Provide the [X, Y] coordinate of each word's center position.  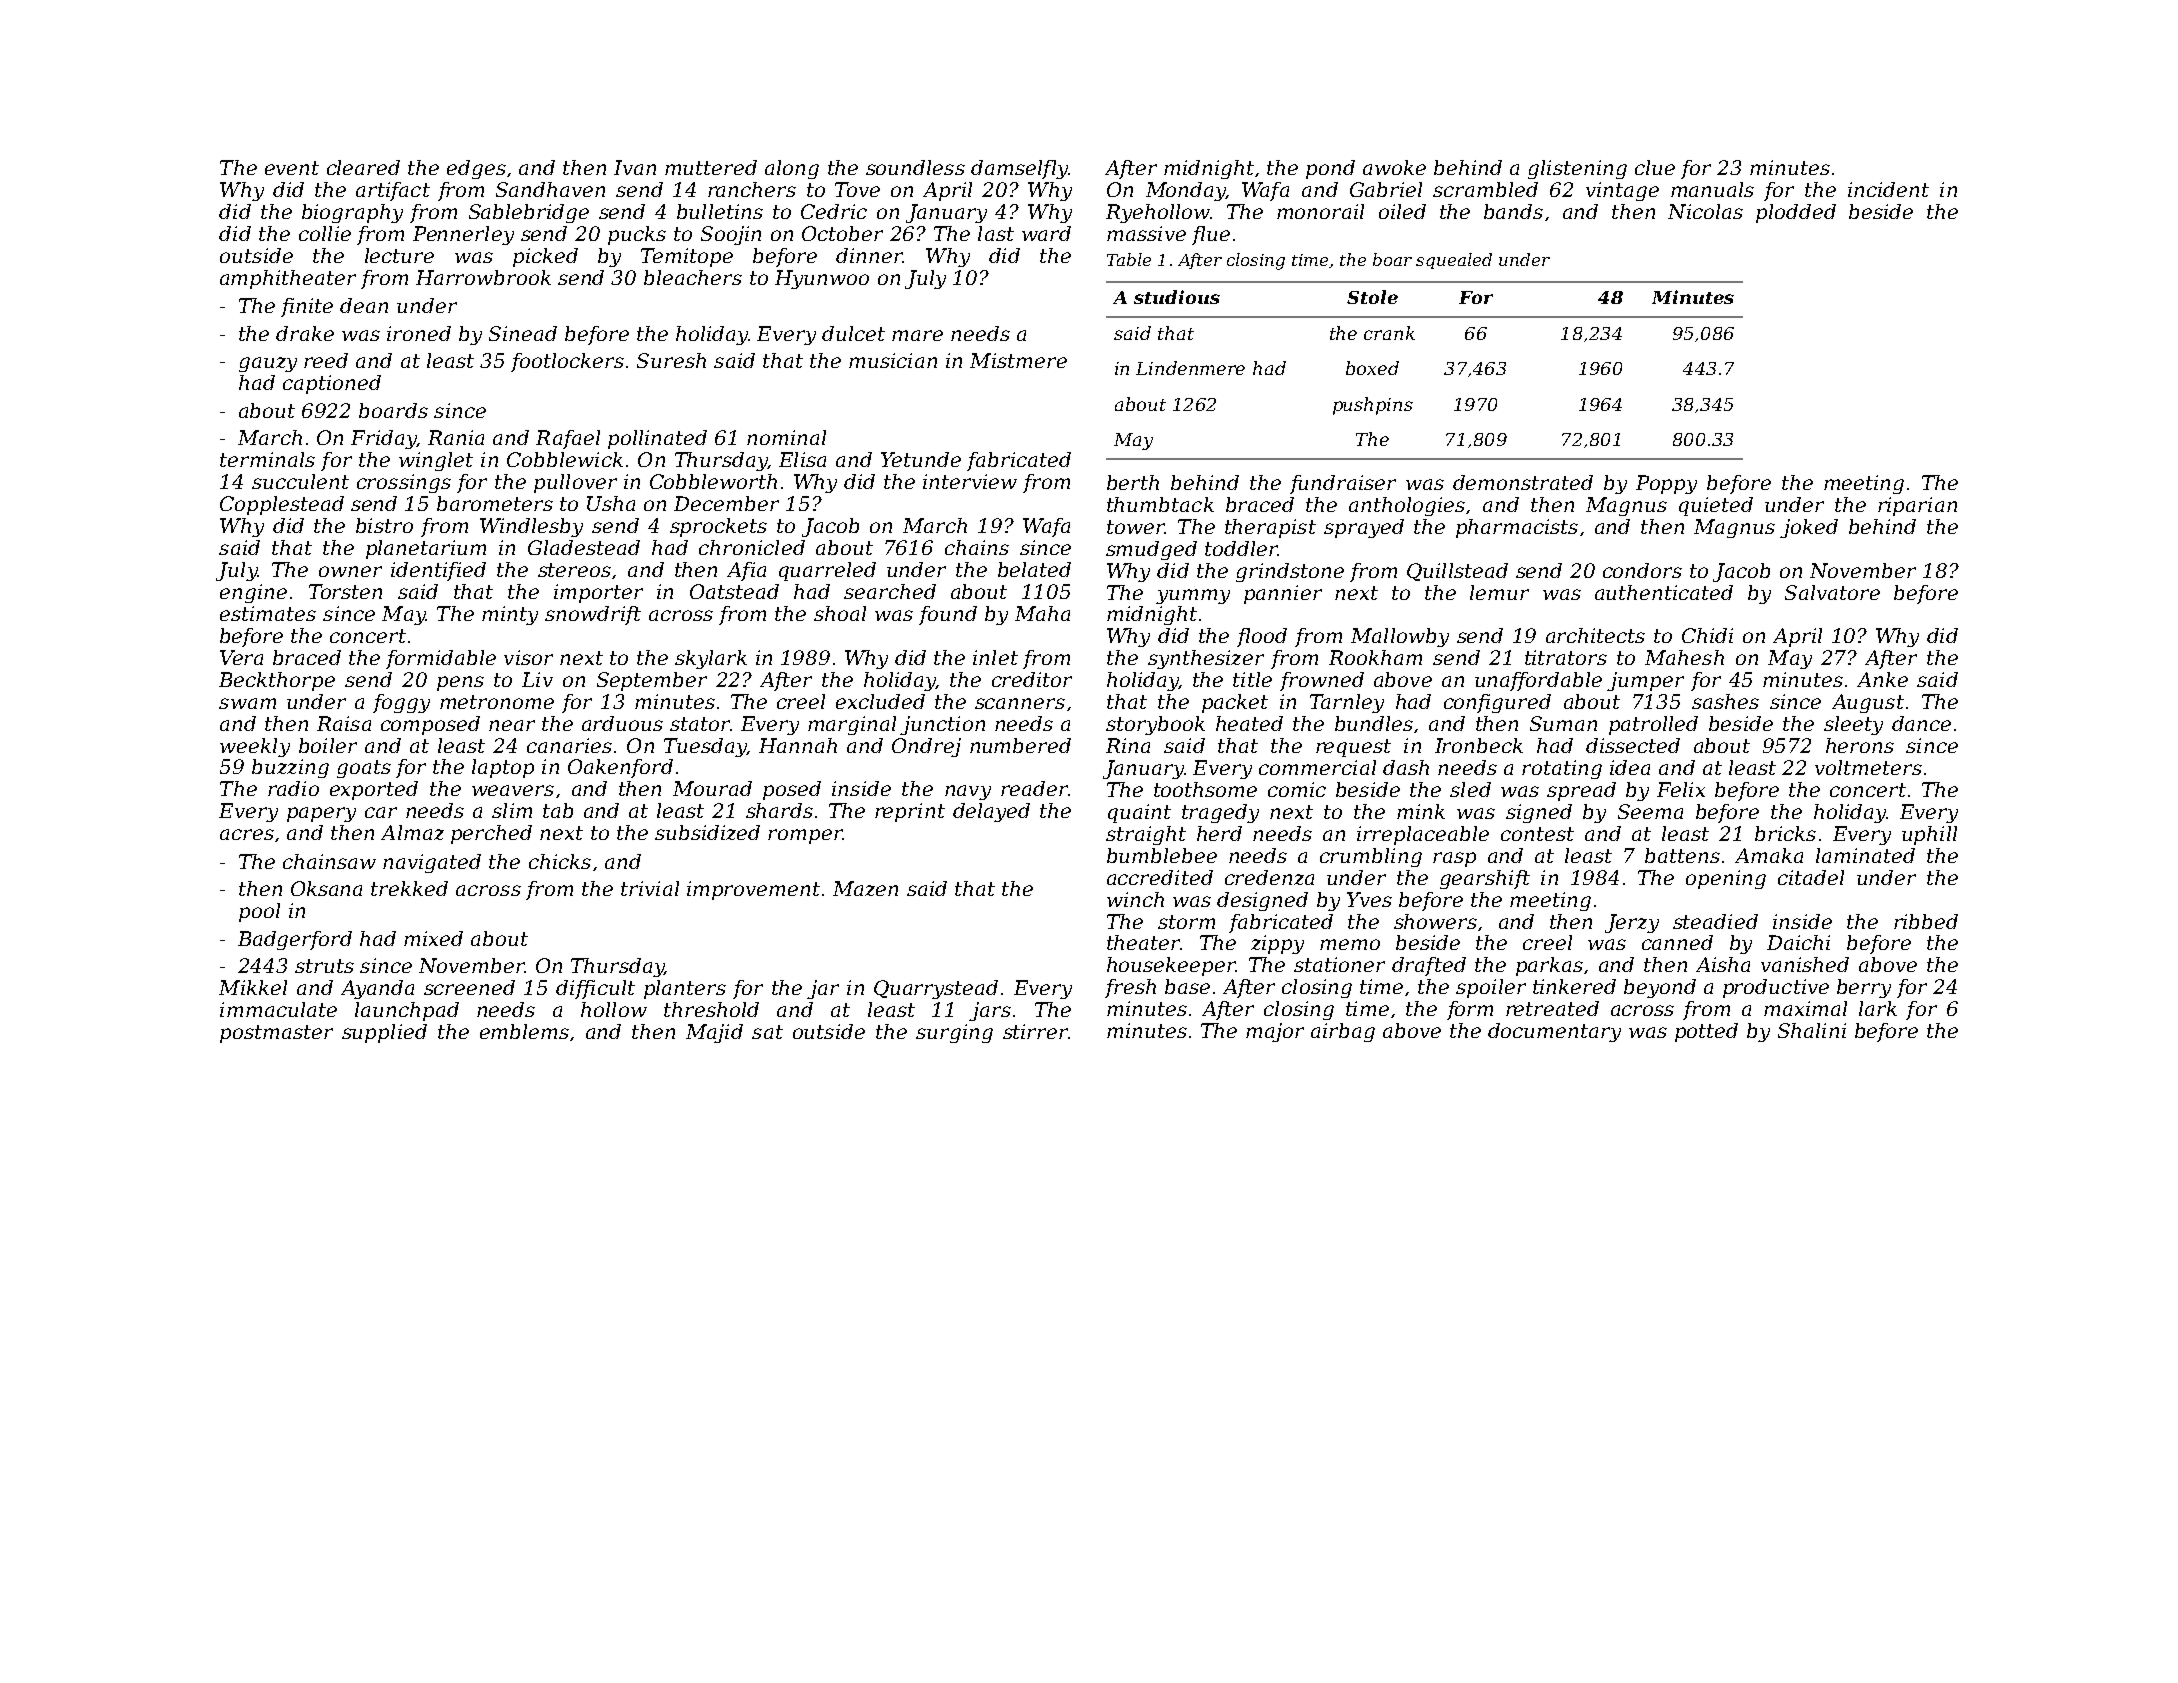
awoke [1394, 167]
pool [259, 912]
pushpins [1373, 406]
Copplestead [282, 505]
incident [1888, 189]
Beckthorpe [277, 681]
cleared [363, 167]
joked [1809, 528]
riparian [1917, 506]
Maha [1042, 613]
